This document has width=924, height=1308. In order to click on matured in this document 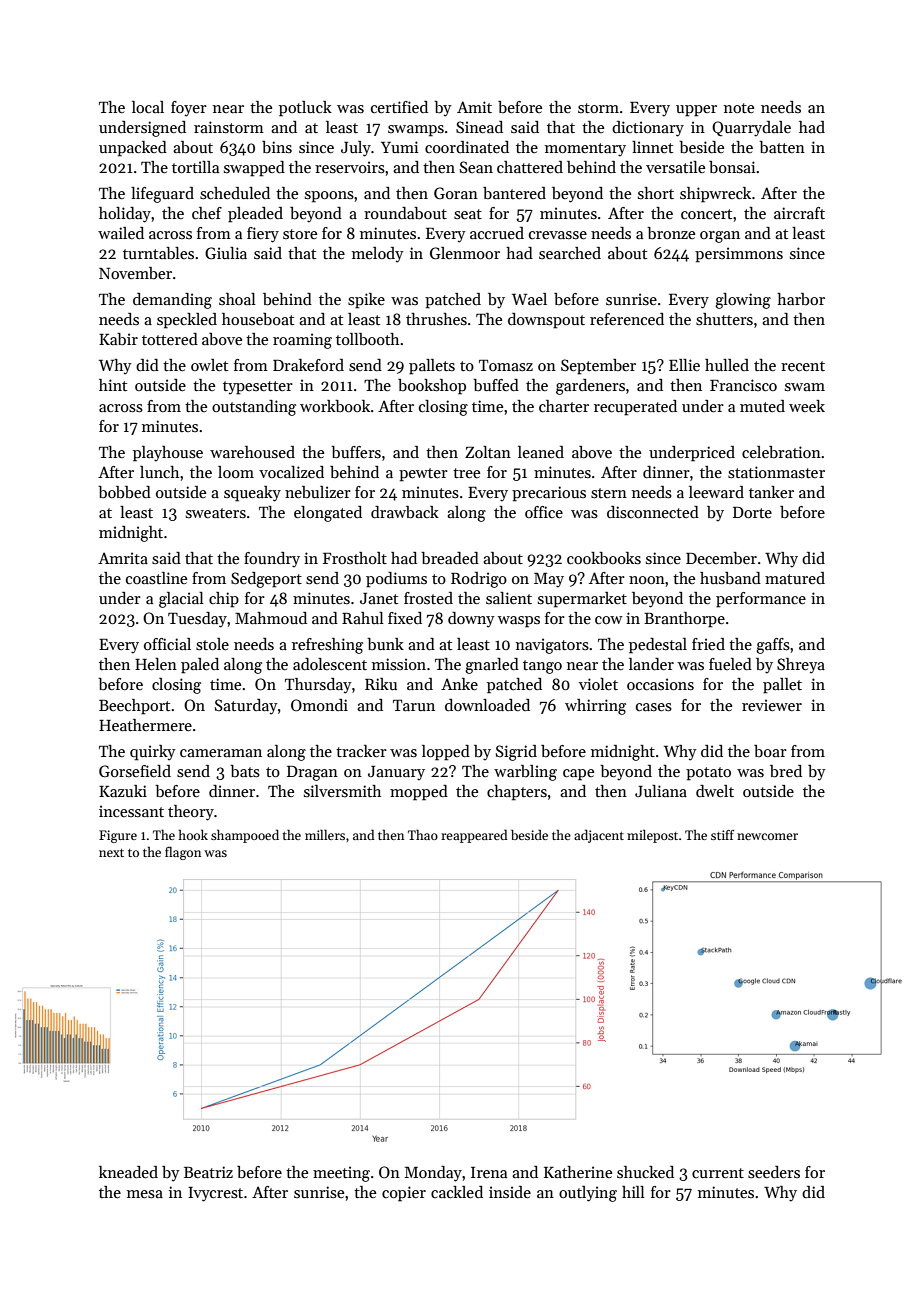, I will do `click(795, 578)`.
